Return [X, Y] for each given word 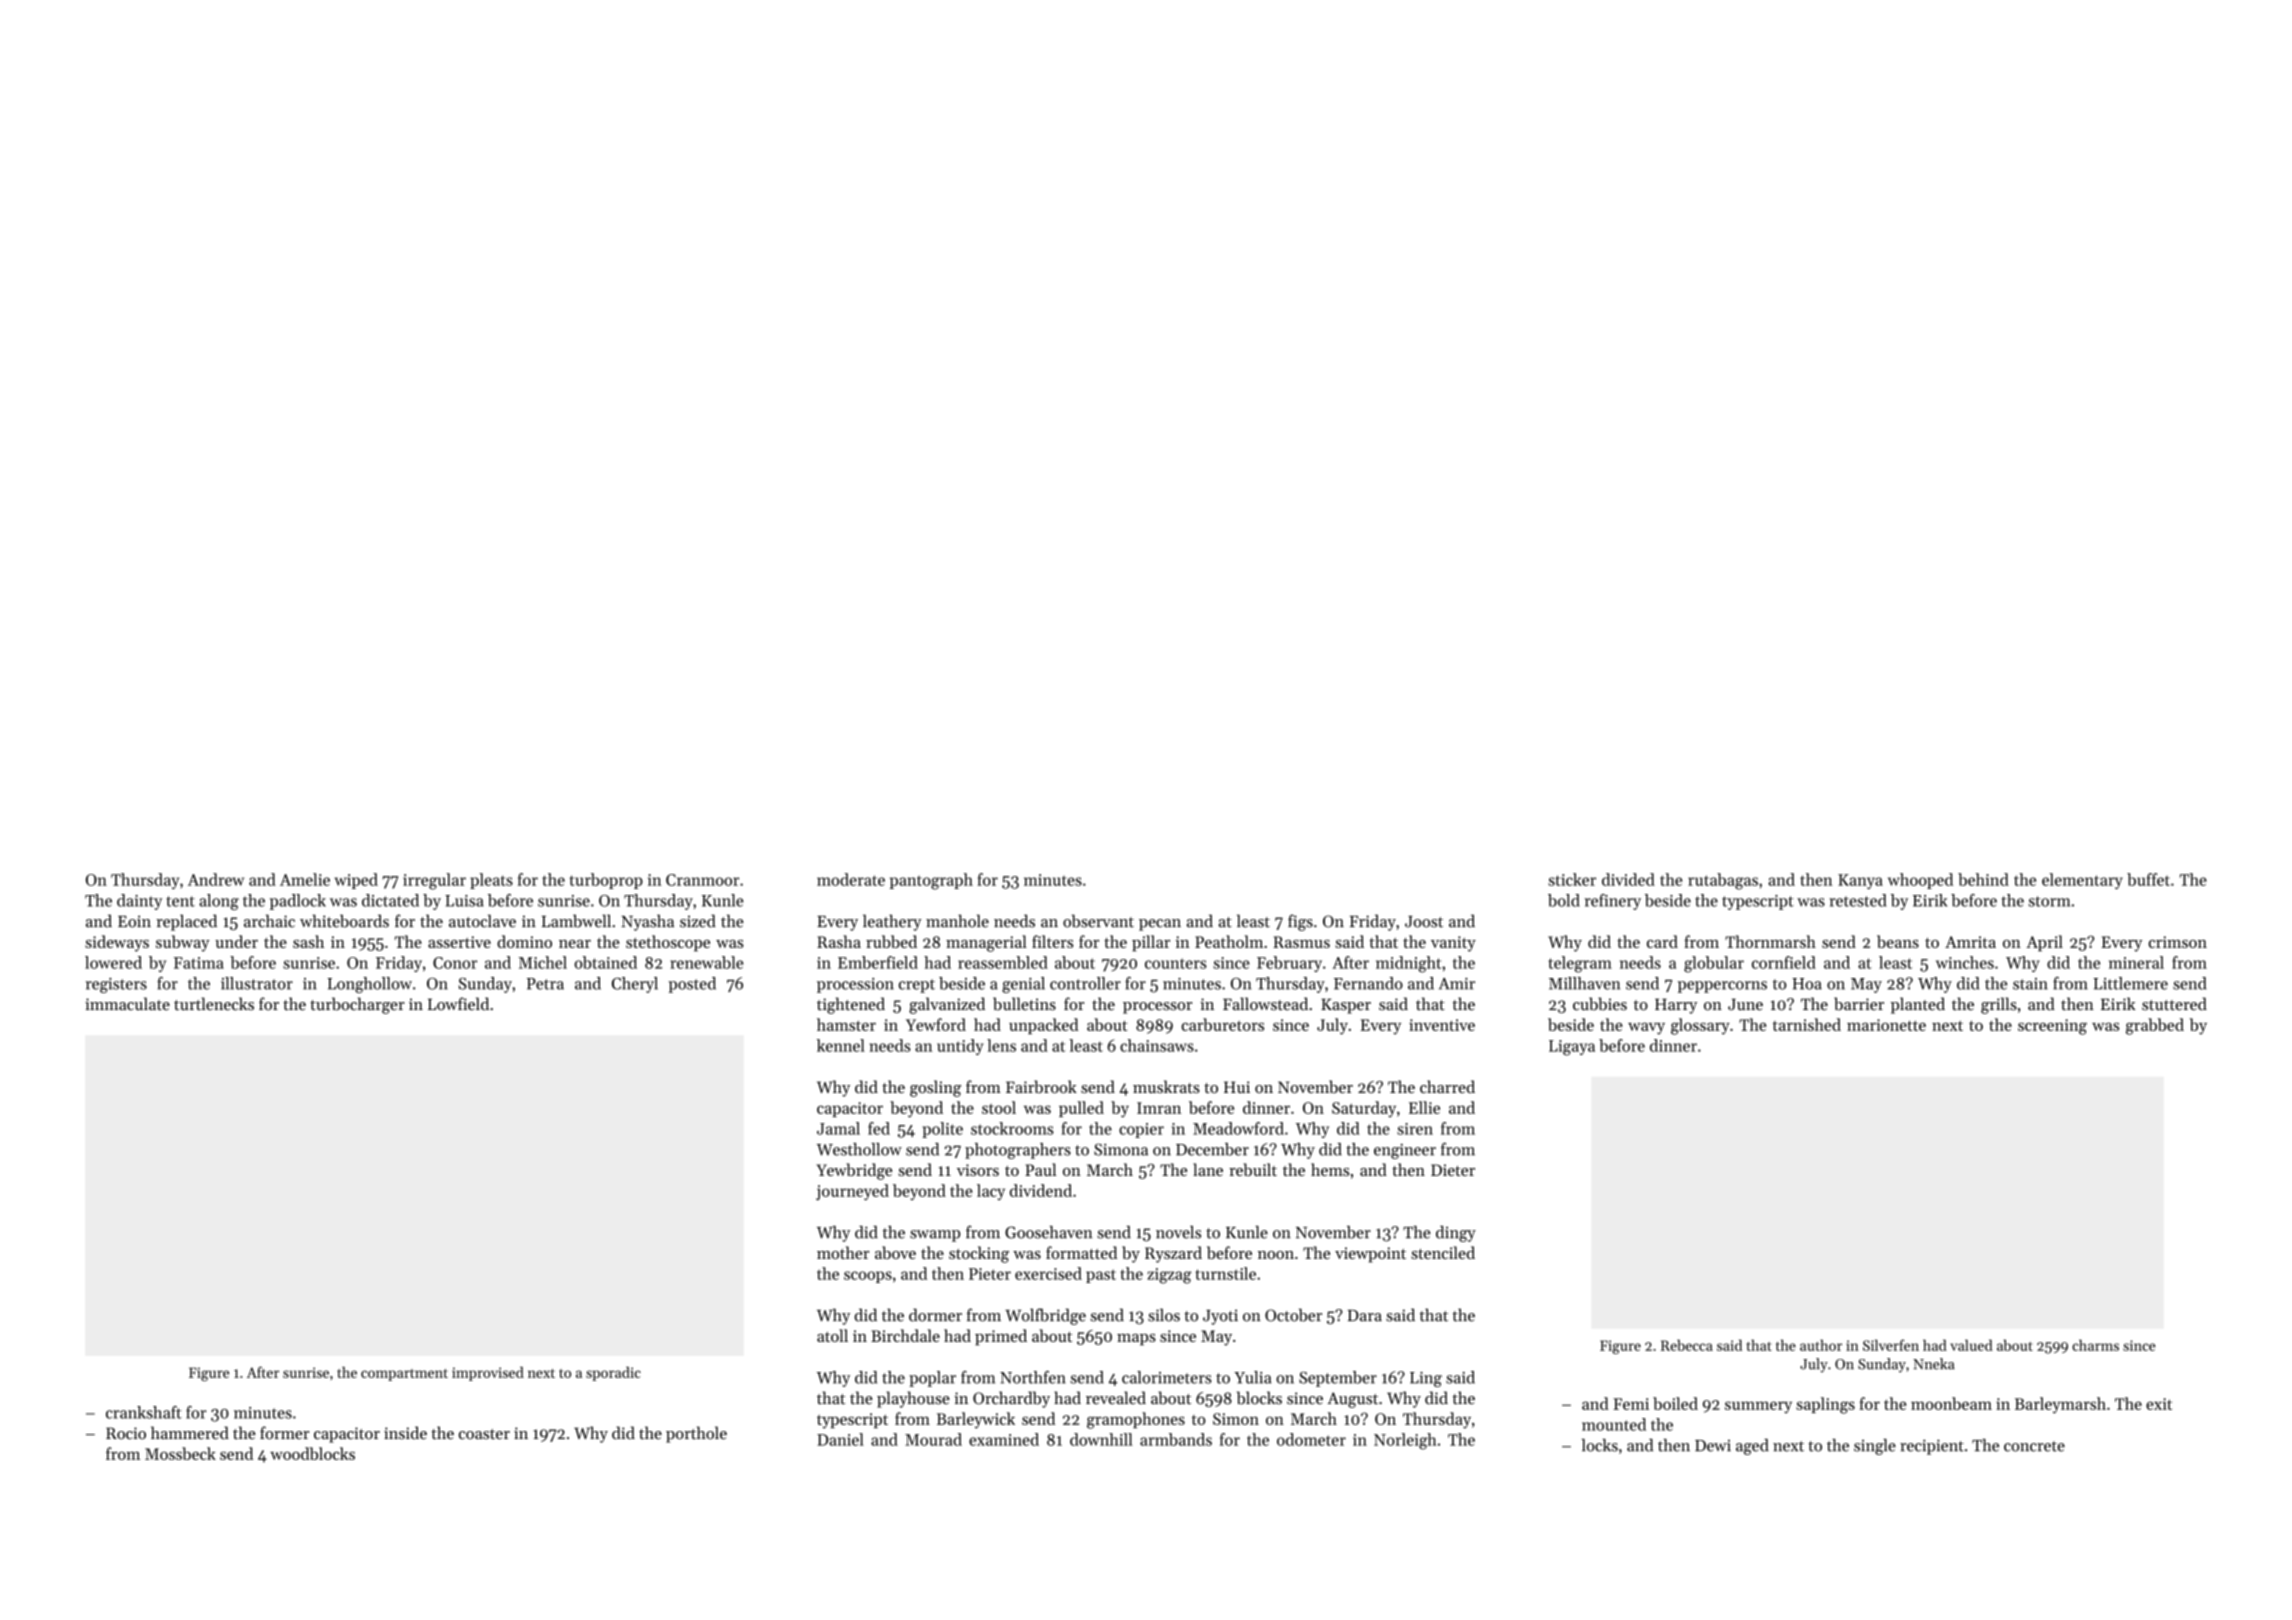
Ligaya [1572, 1048]
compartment [404, 1375]
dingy [1456, 1234]
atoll [832, 1335]
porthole [696, 1434]
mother [843, 1252]
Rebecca [1687, 1345]
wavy [1646, 1028]
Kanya [1860, 881]
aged [1752, 1447]
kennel [841, 1045]
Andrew [216, 879]
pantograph [931, 881]
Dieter [1453, 1170]
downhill [1101, 1439]
